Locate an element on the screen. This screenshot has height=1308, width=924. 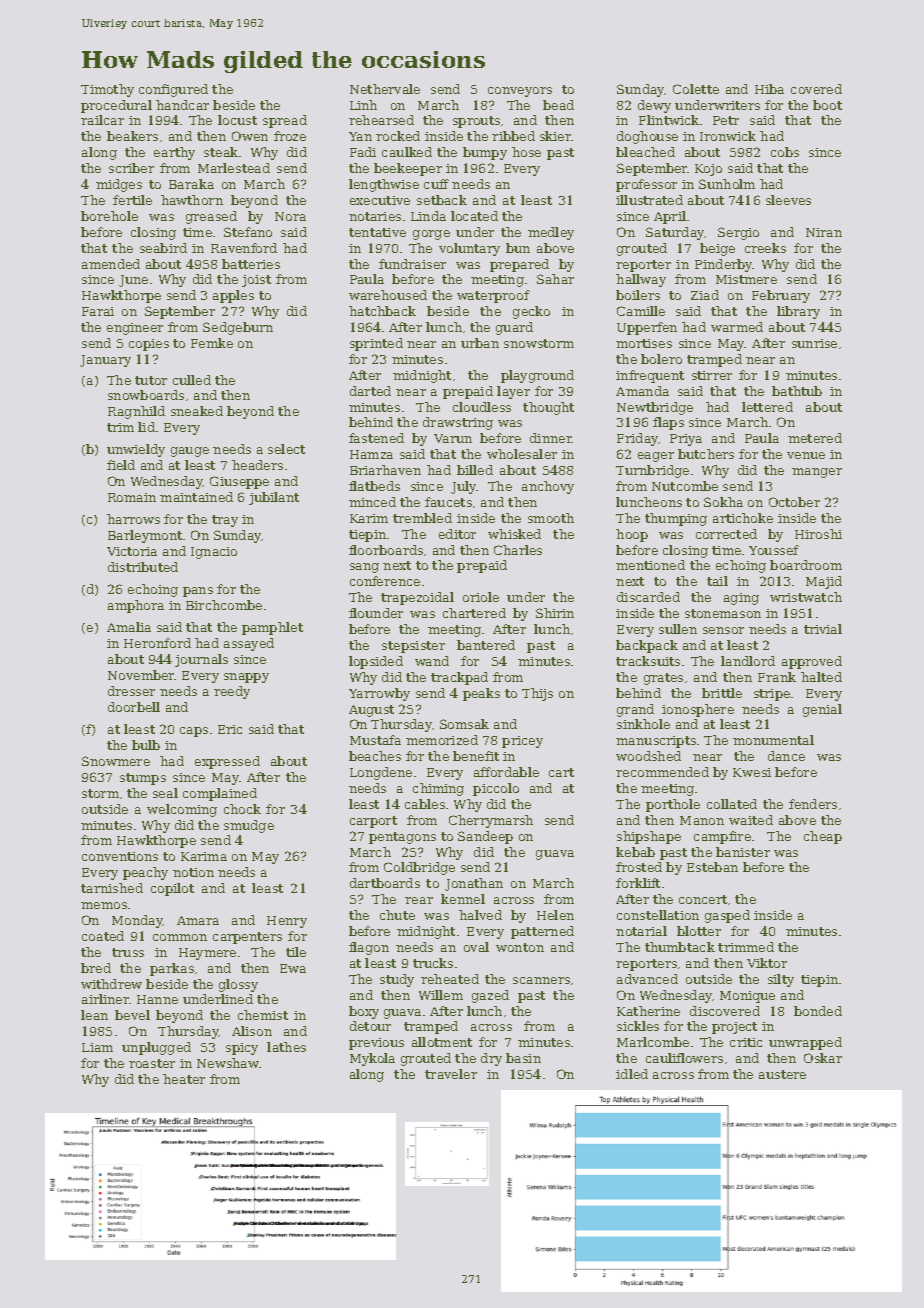
handcar is located at coordinates (182, 105).
